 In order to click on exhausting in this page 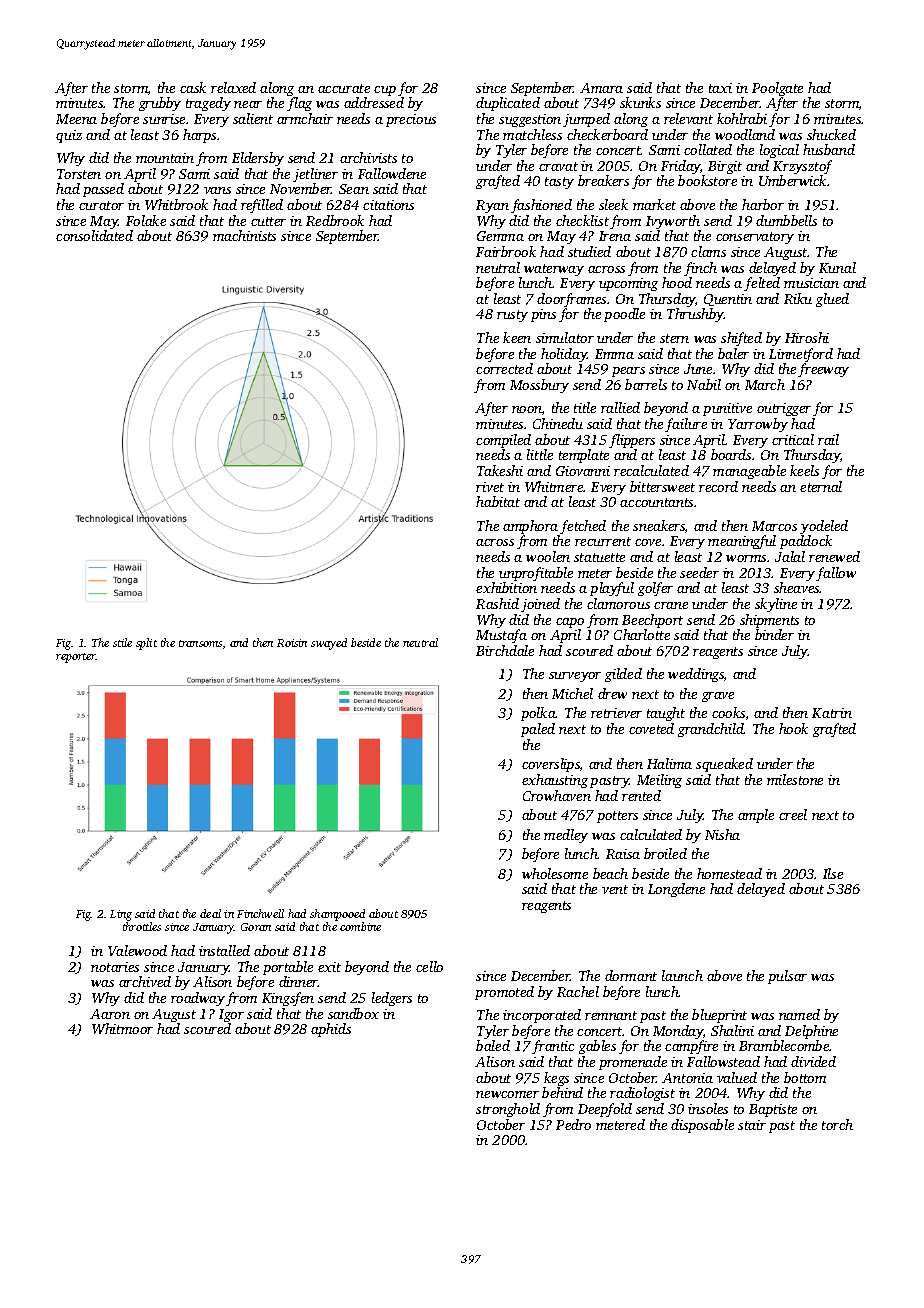, I will do `click(555, 781)`.
